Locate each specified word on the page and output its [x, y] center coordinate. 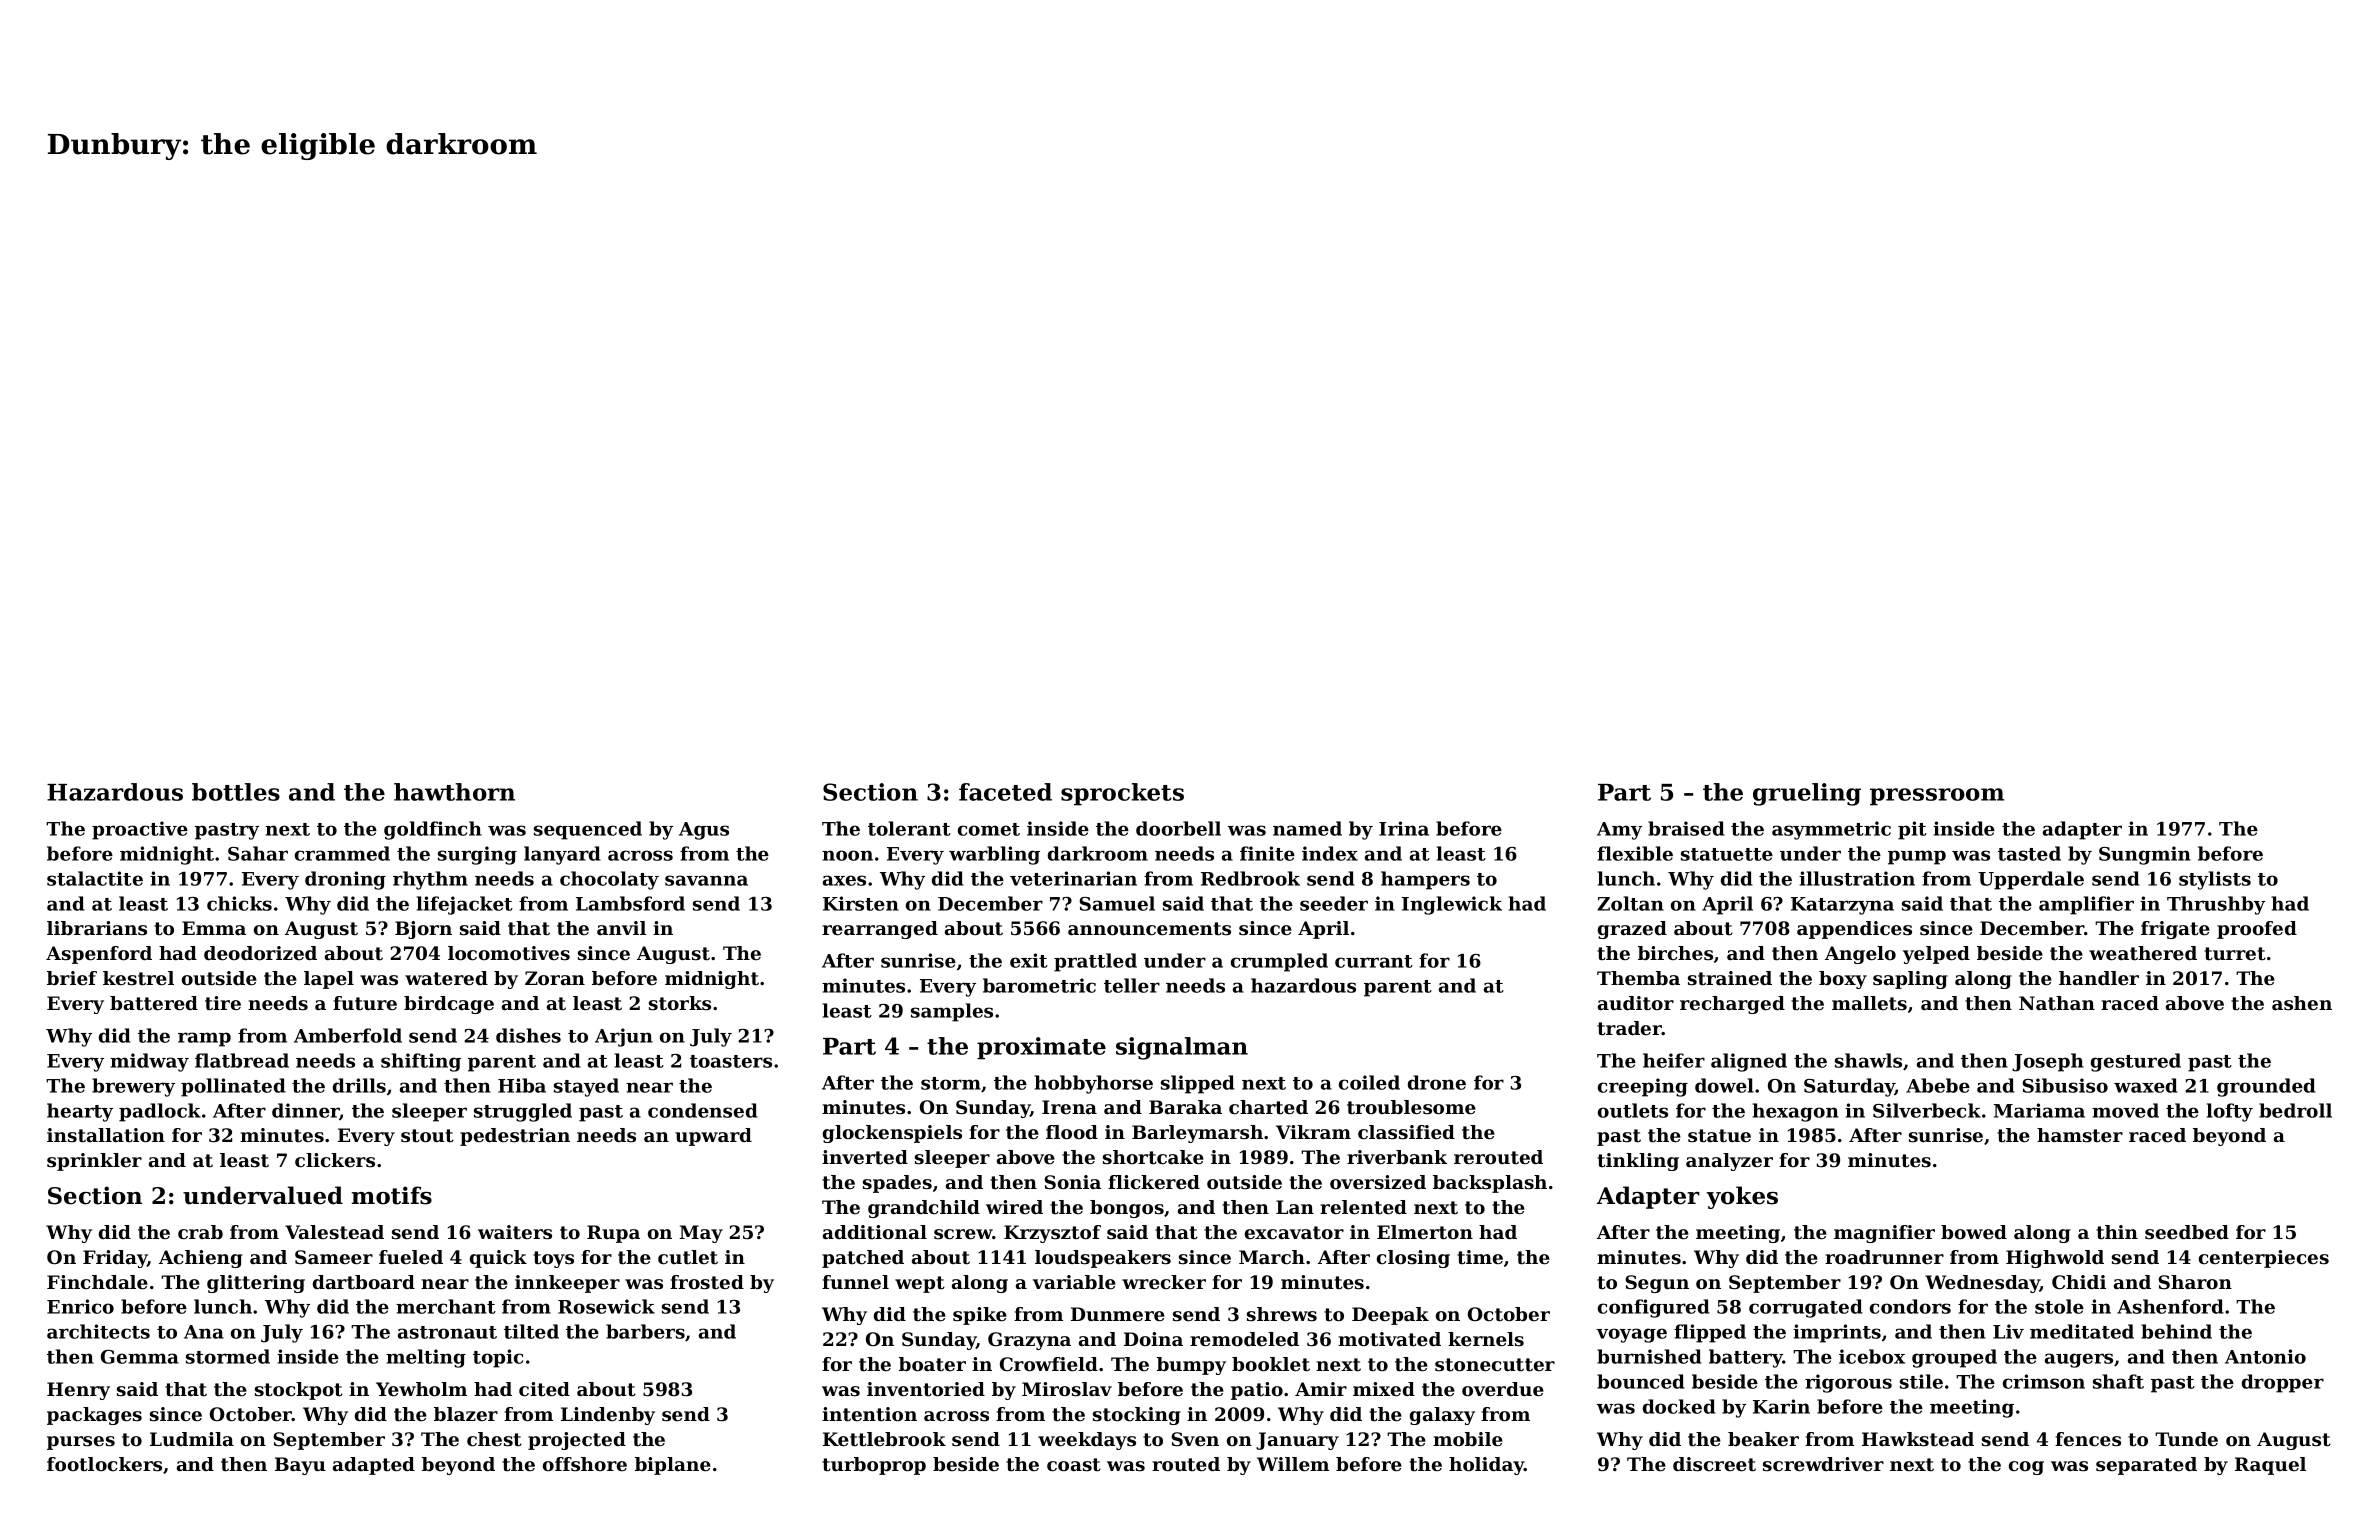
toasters [731, 1061]
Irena [1069, 1107]
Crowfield [1049, 1364]
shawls [1868, 1060]
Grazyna [1029, 1341]
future [365, 1003]
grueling [1807, 794]
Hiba [522, 1085]
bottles [236, 792]
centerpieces [2264, 1259]
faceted [1005, 792]
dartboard [364, 1282]
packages [94, 1416]
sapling [1910, 980]
